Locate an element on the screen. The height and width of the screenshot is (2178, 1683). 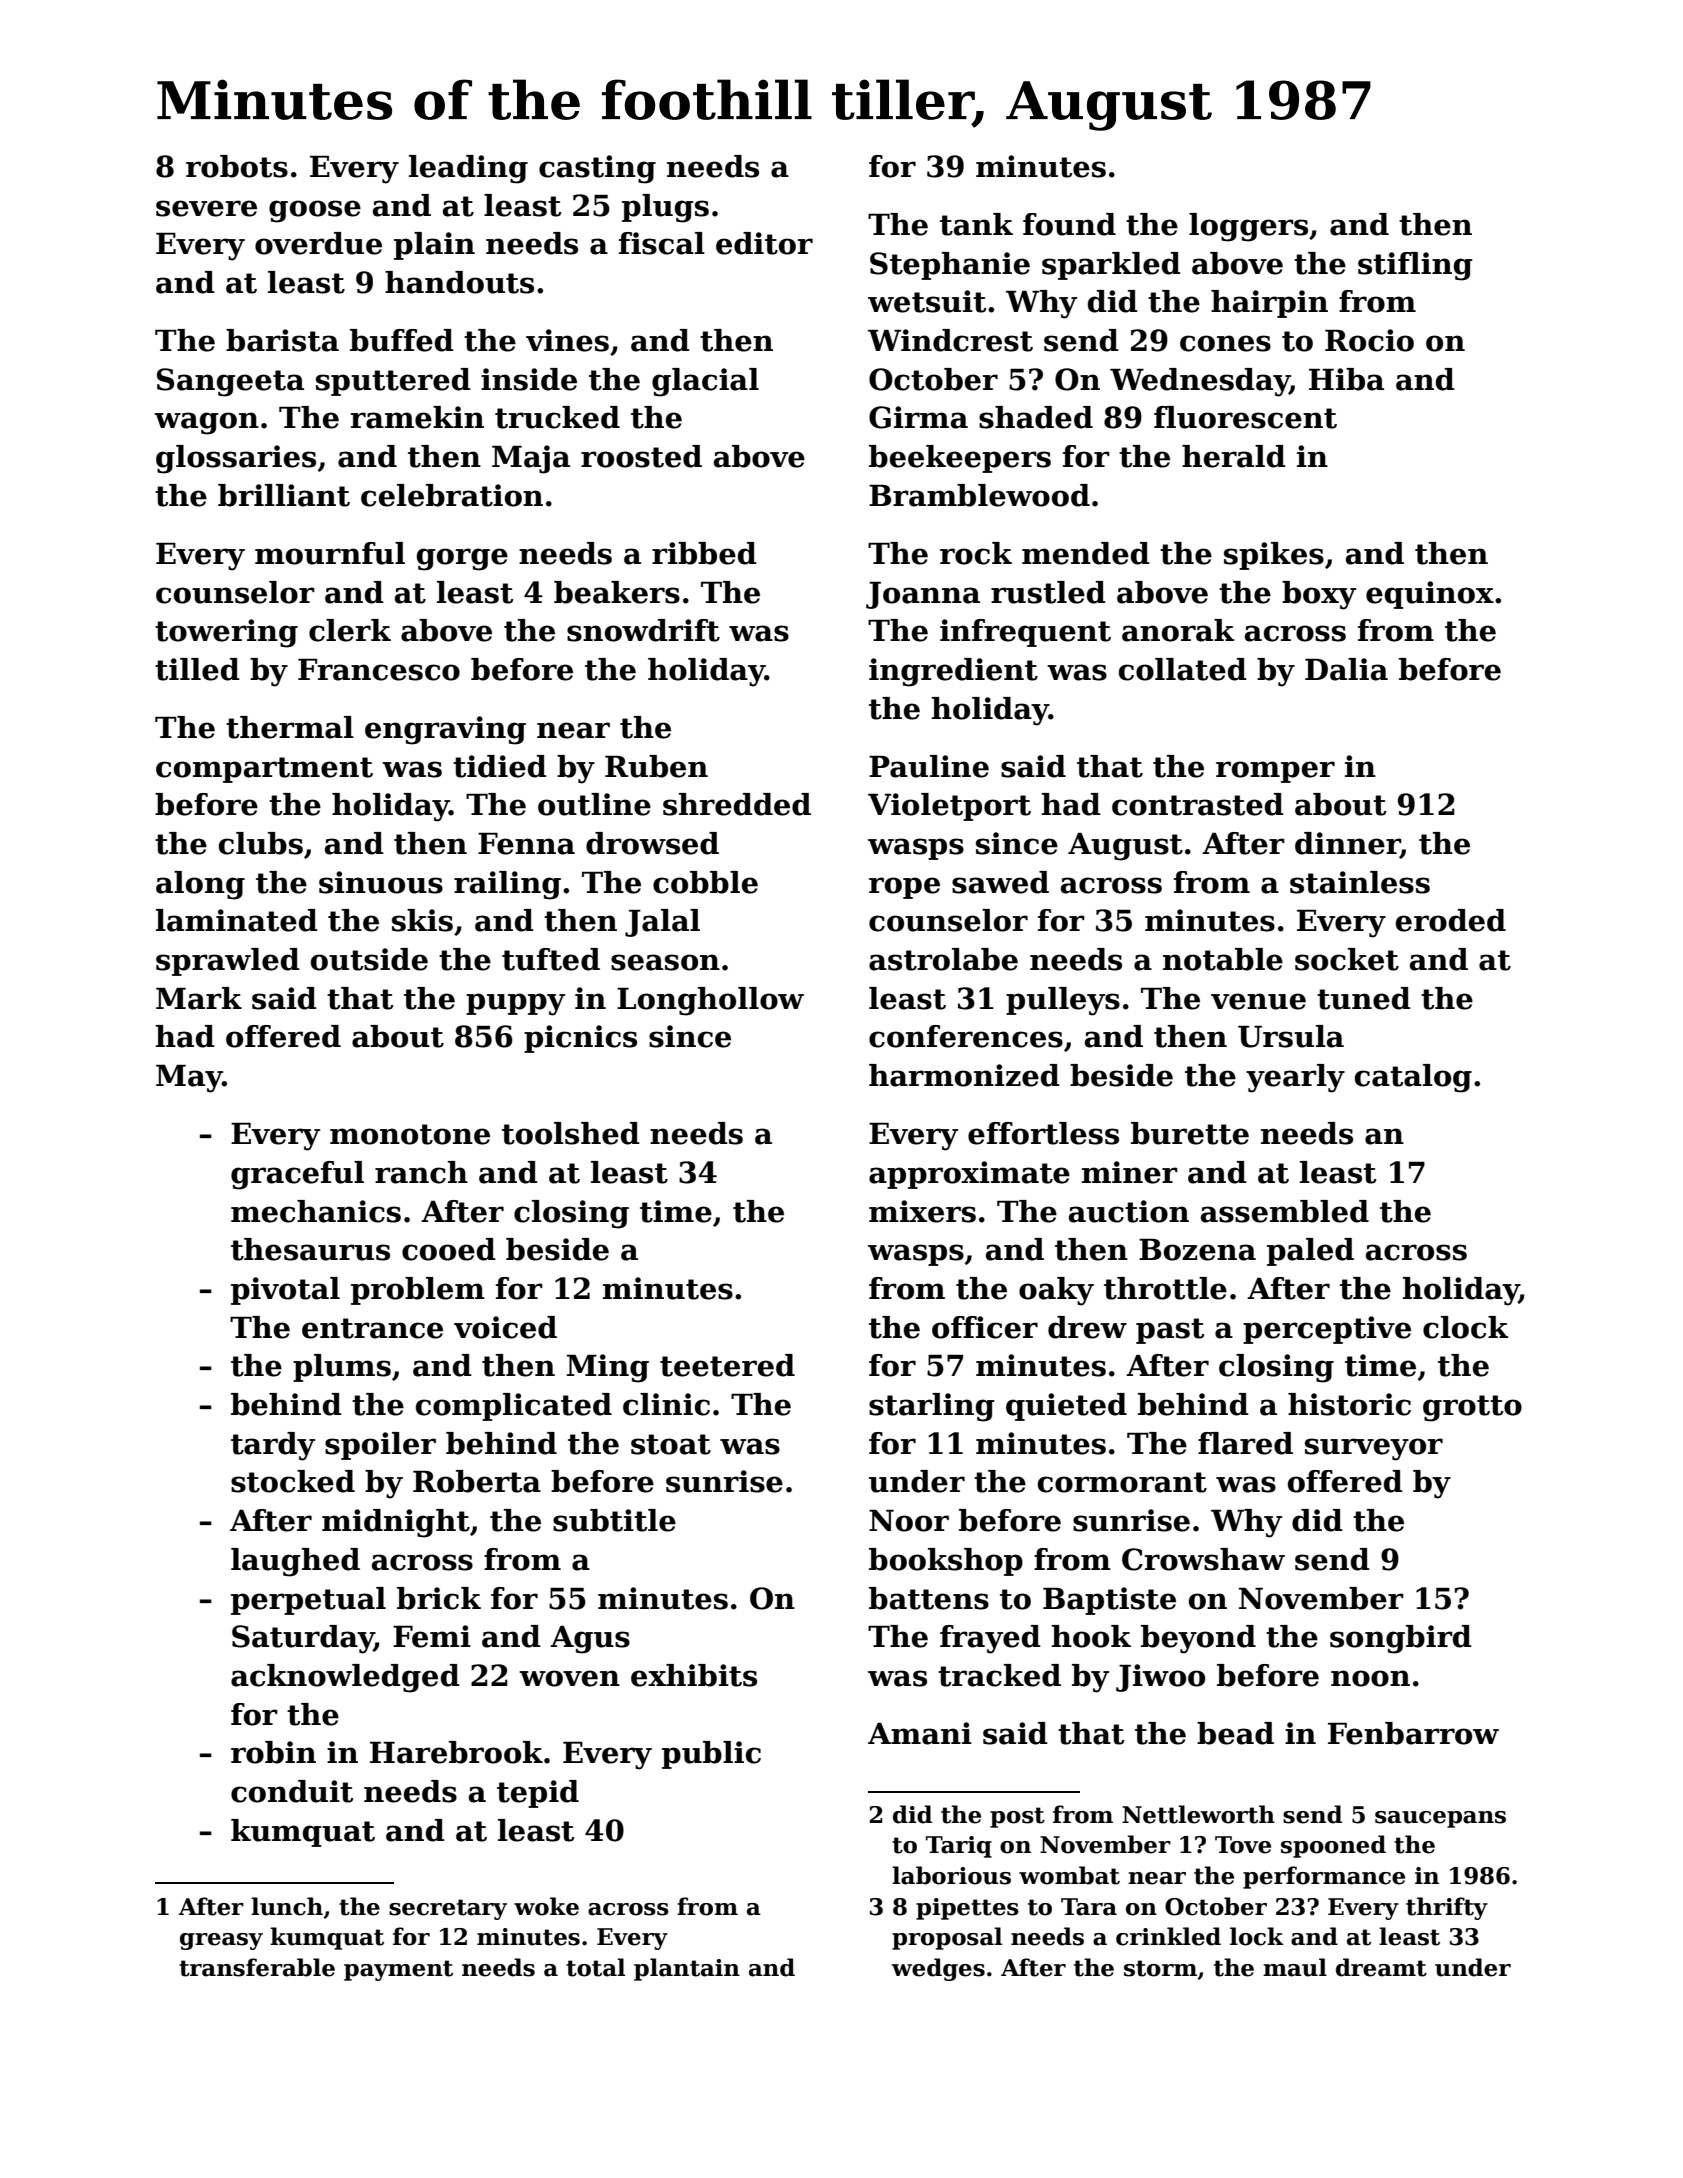
beyond is located at coordinates (1198, 1639).
